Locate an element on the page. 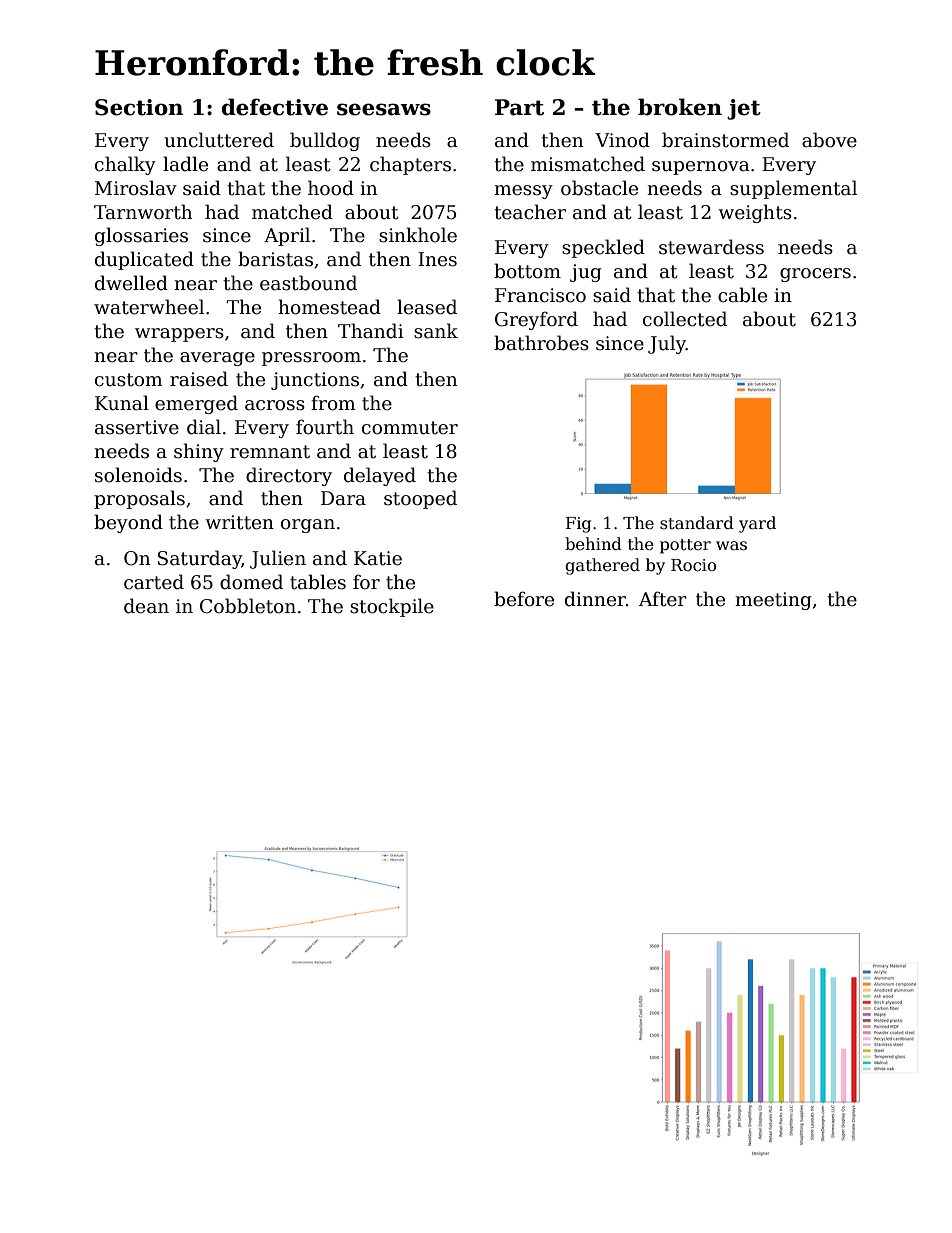  speckled is located at coordinates (603, 248).
